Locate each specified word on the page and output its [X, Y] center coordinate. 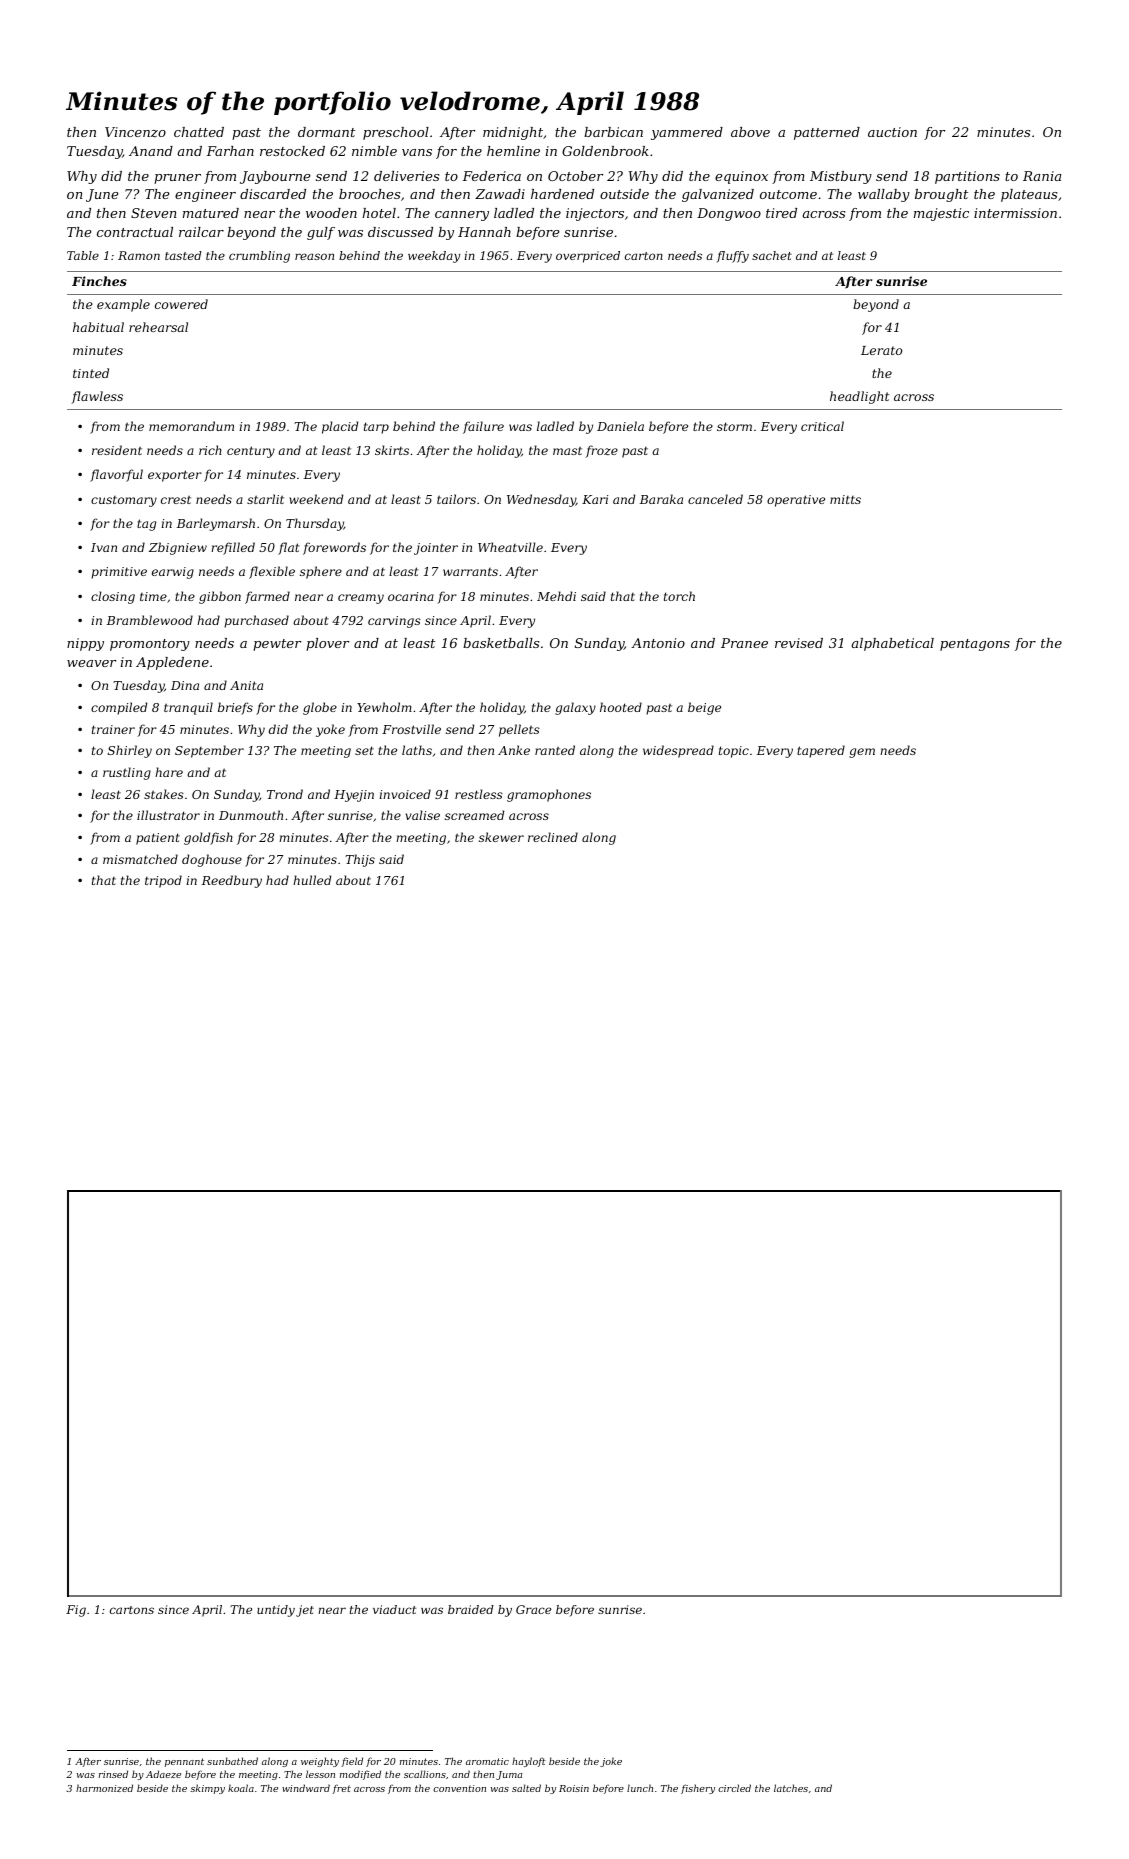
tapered [821, 751]
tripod [163, 881]
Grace [533, 1609]
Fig [76, 1611]
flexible [272, 572]
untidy [276, 1611]
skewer [501, 837]
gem [862, 753]
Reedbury [232, 881]
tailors [456, 499]
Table [83, 255]
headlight [860, 397]
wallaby [884, 195]
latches [791, 1788]
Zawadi [500, 194]
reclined [553, 837]
